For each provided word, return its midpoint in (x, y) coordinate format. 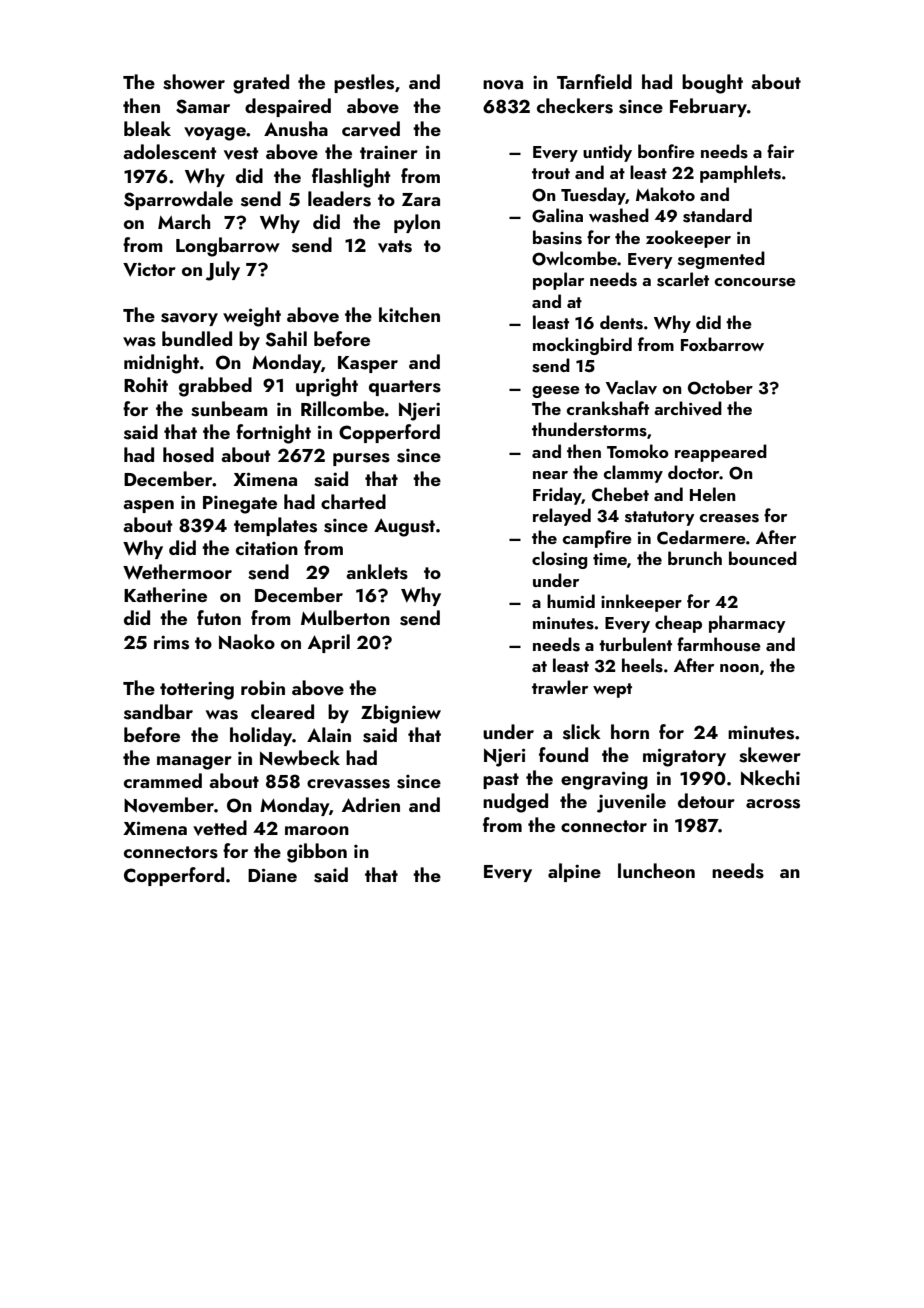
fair (780, 151)
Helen (713, 494)
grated (261, 84)
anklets (377, 572)
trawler (560, 687)
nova (503, 85)
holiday (261, 736)
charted (353, 501)
